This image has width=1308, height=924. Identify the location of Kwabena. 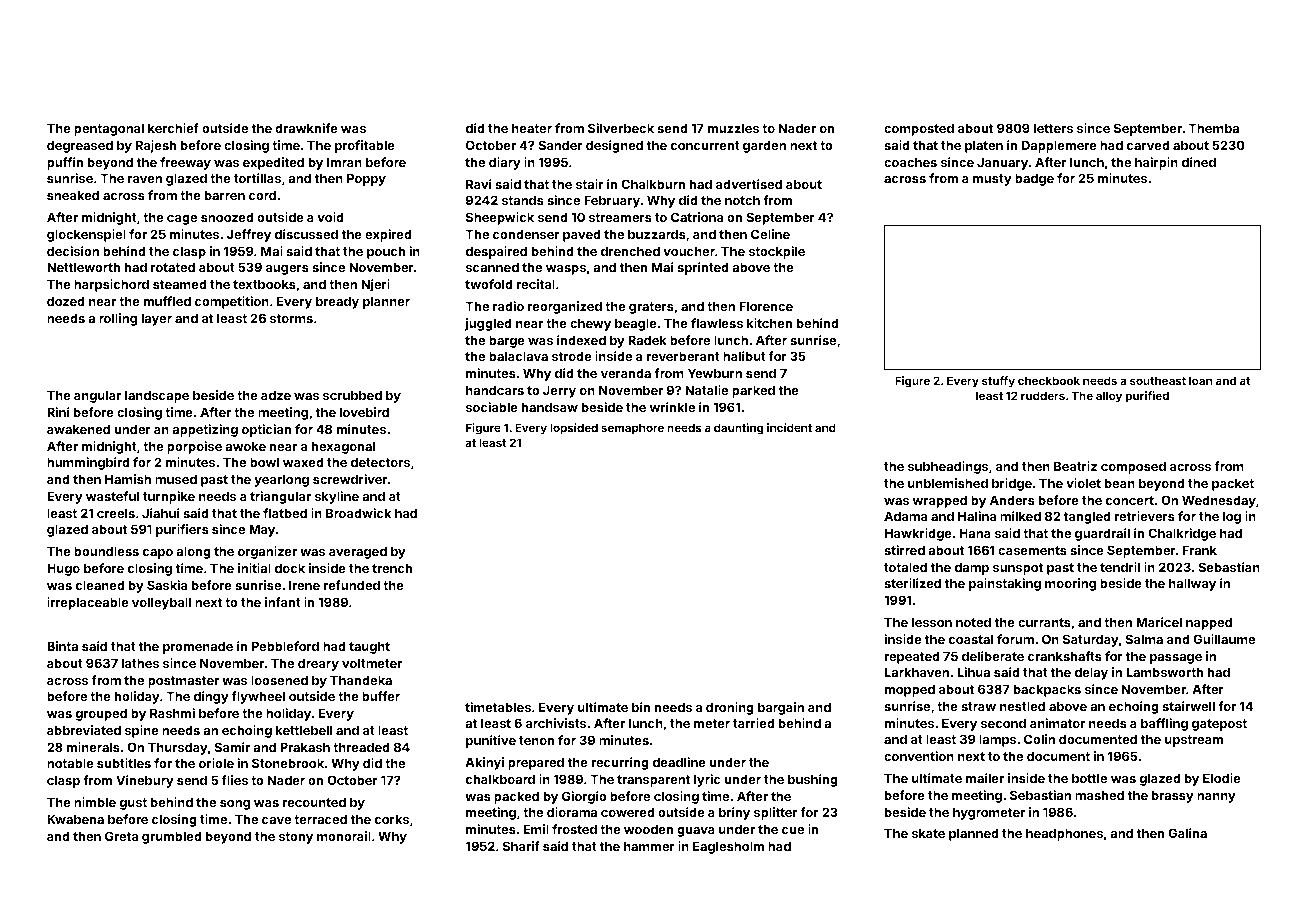
(75, 819).
